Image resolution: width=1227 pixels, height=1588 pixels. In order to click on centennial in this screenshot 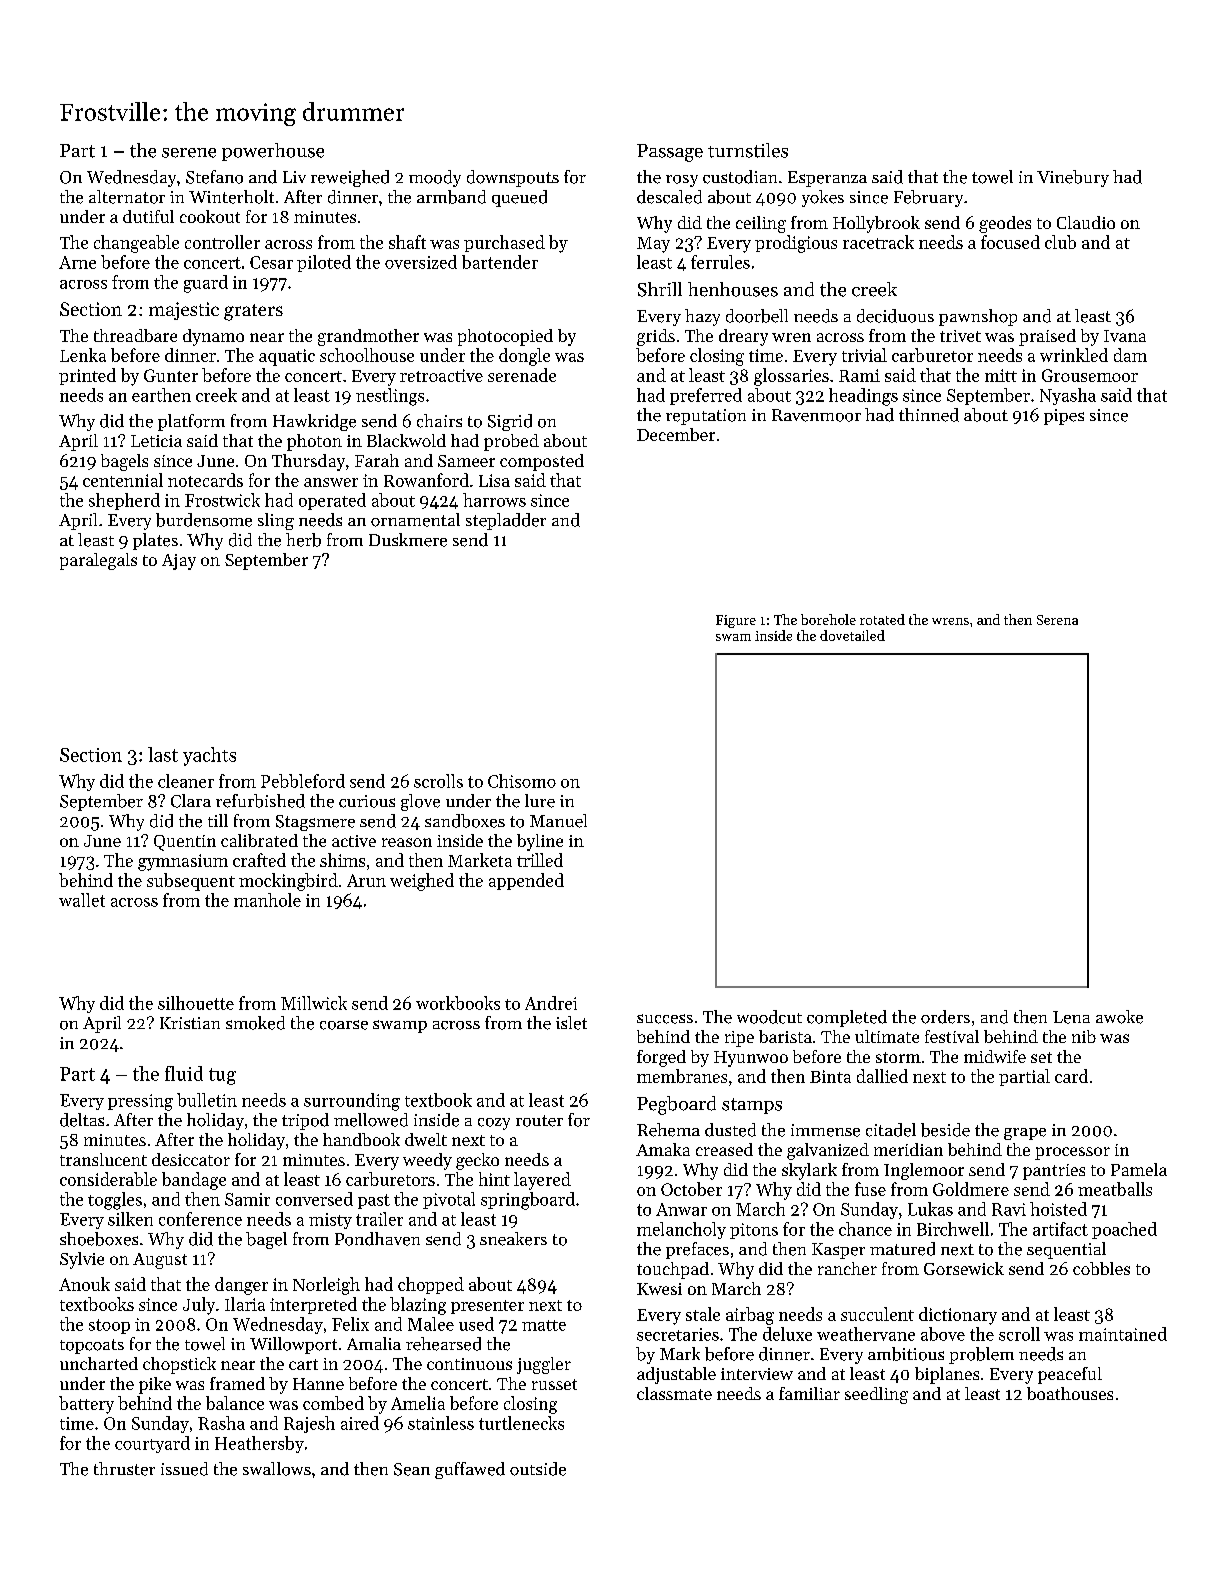, I will do `click(123, 480)`.
